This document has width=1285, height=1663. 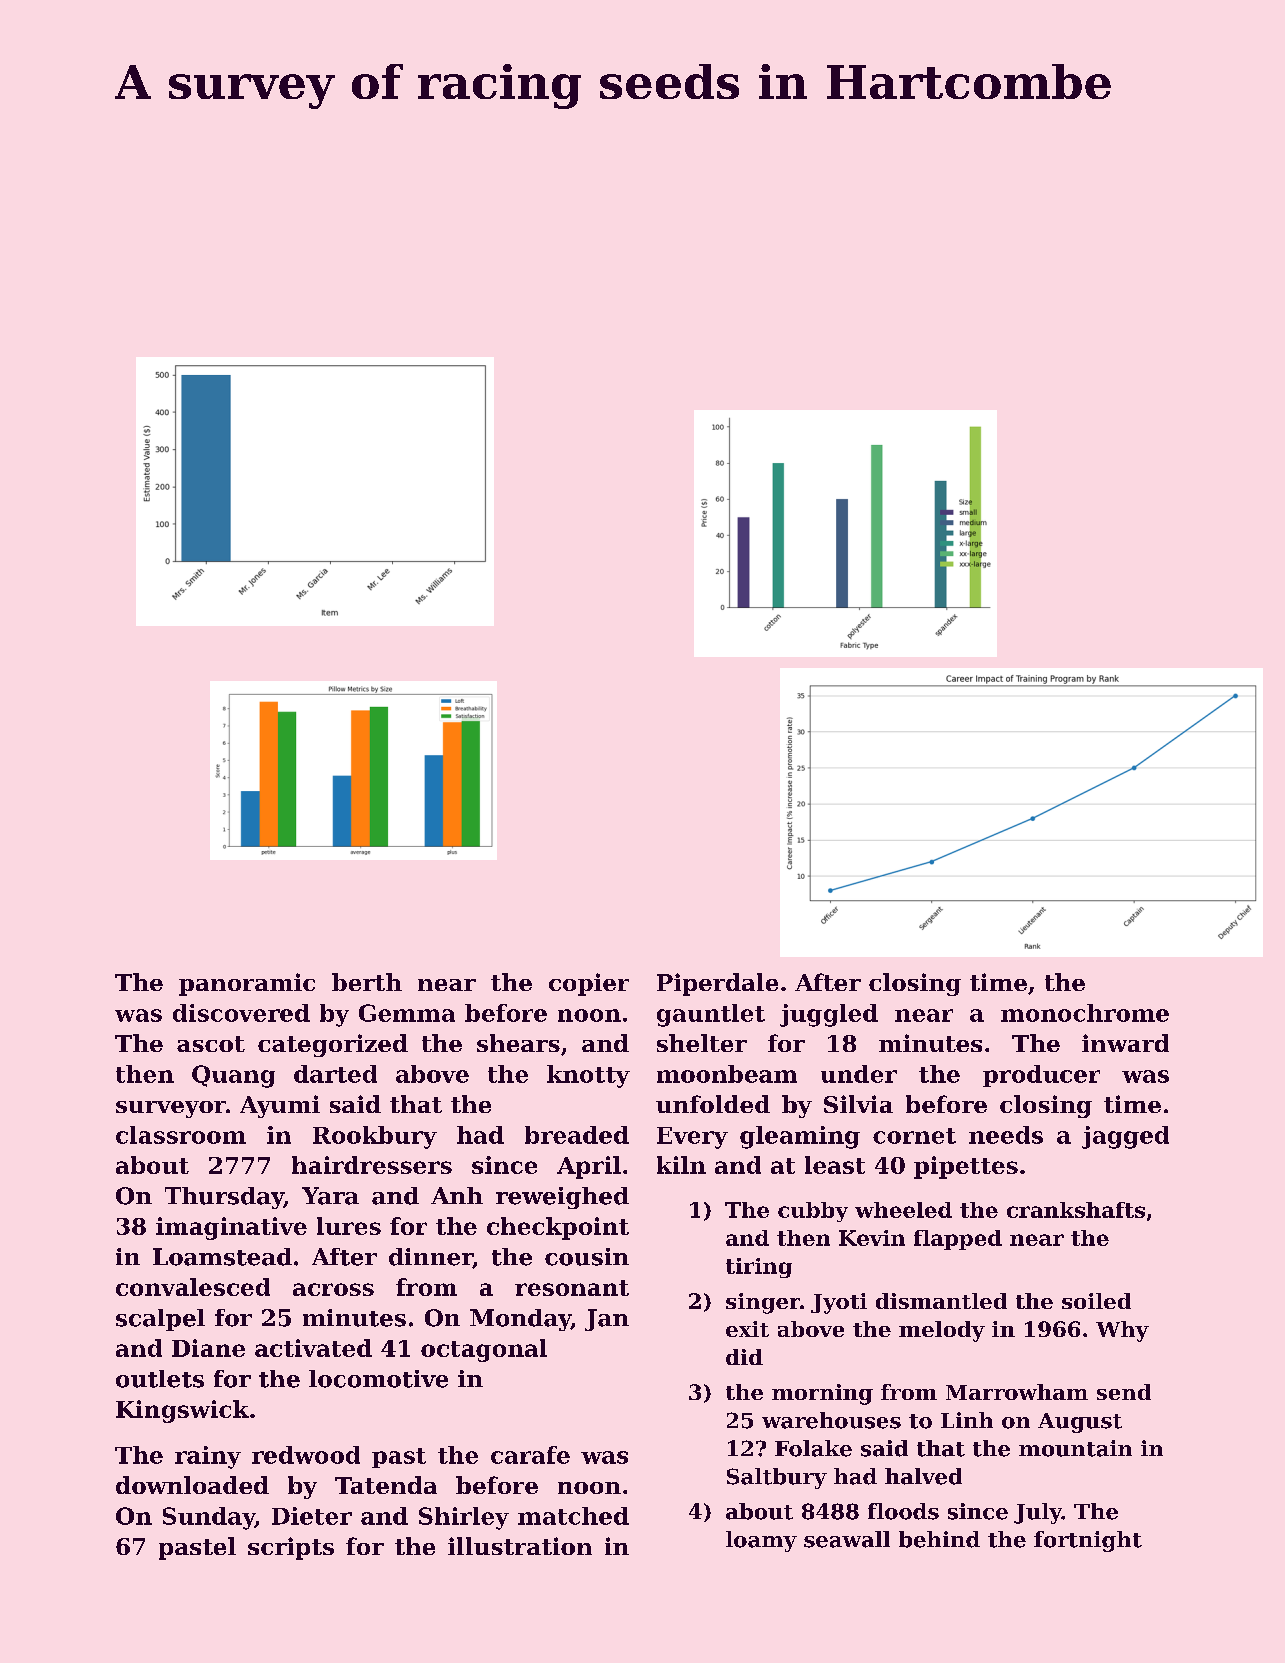 I want to click on Loamstead, so click(x=222, y=1257).
